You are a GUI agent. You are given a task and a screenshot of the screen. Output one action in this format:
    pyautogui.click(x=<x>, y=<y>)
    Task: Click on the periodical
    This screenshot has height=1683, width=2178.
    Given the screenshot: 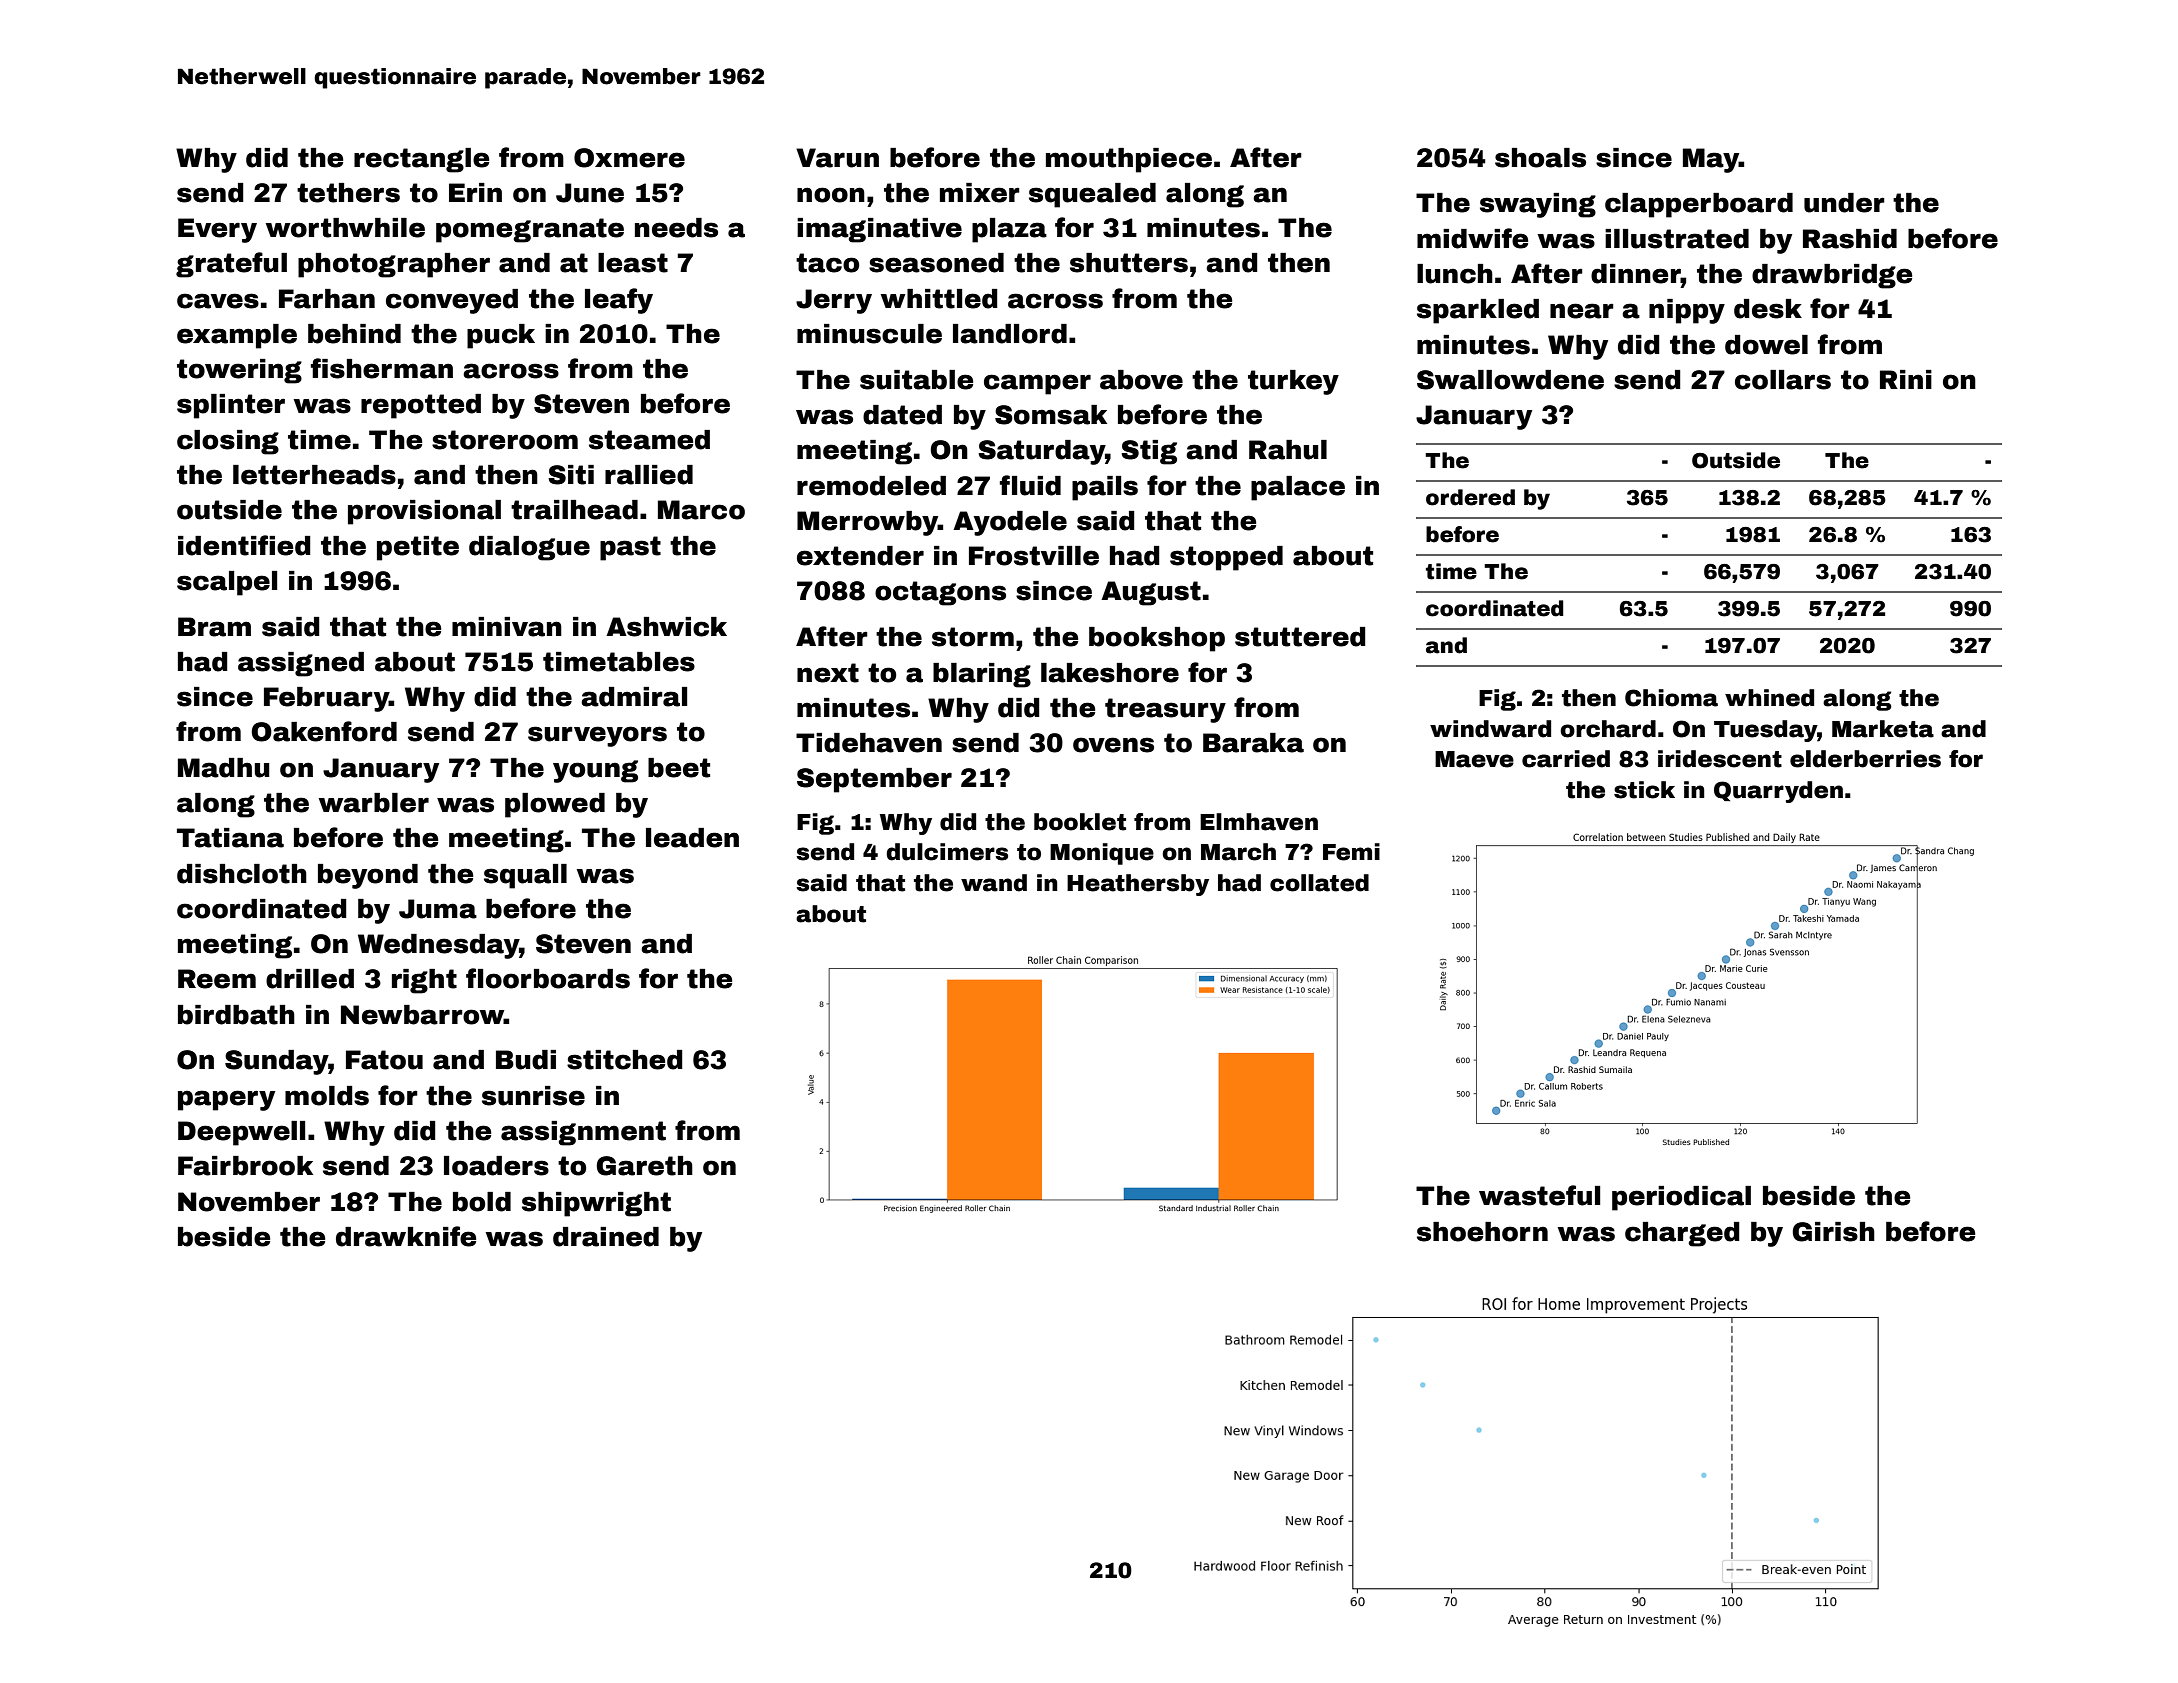 What is the action you would take?
    pyautogui.click(x=1681, y=1198)
